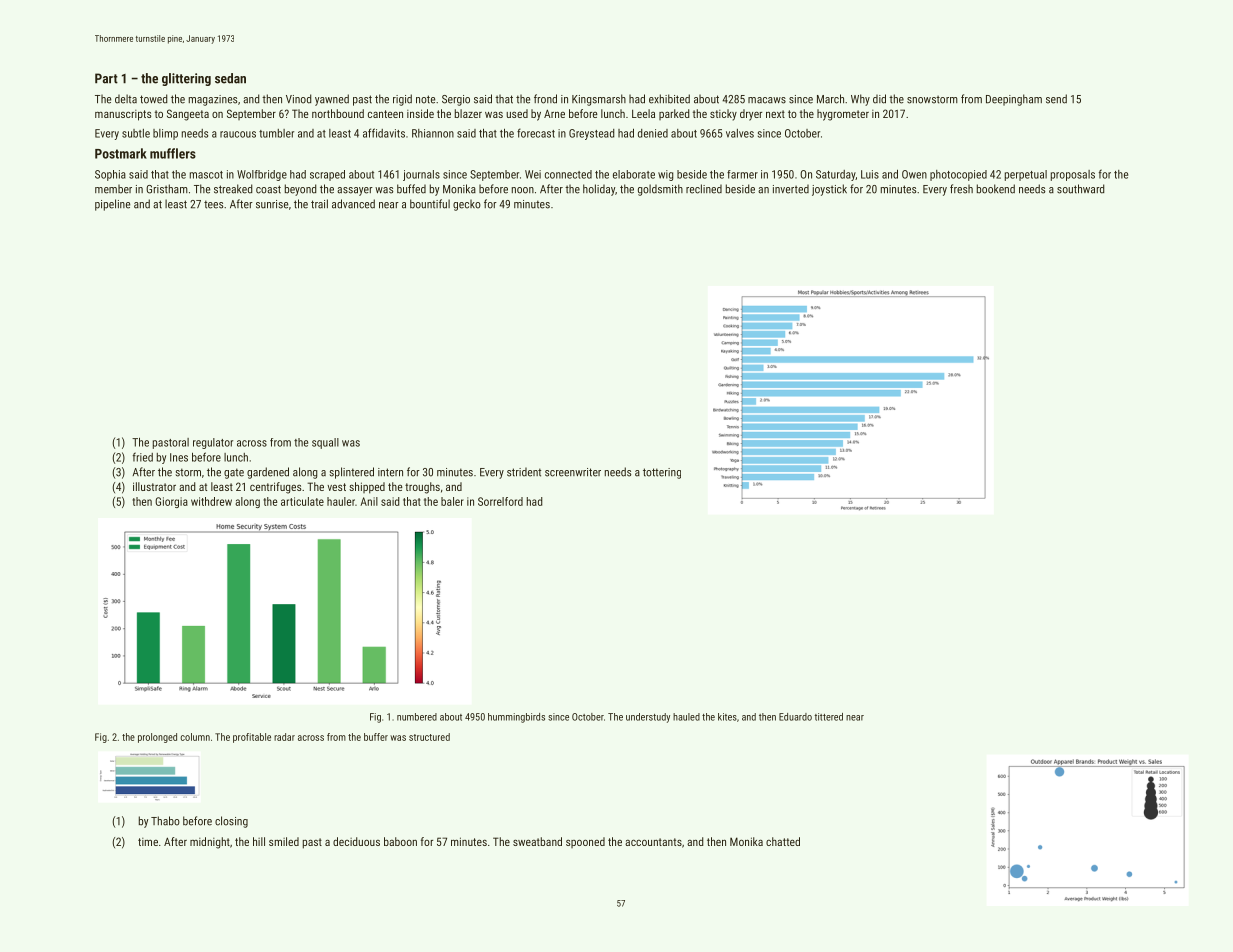 Image resolution: width=1233 pixels, height=952 pixels. I want to click on articulate, so click(302, 501).
